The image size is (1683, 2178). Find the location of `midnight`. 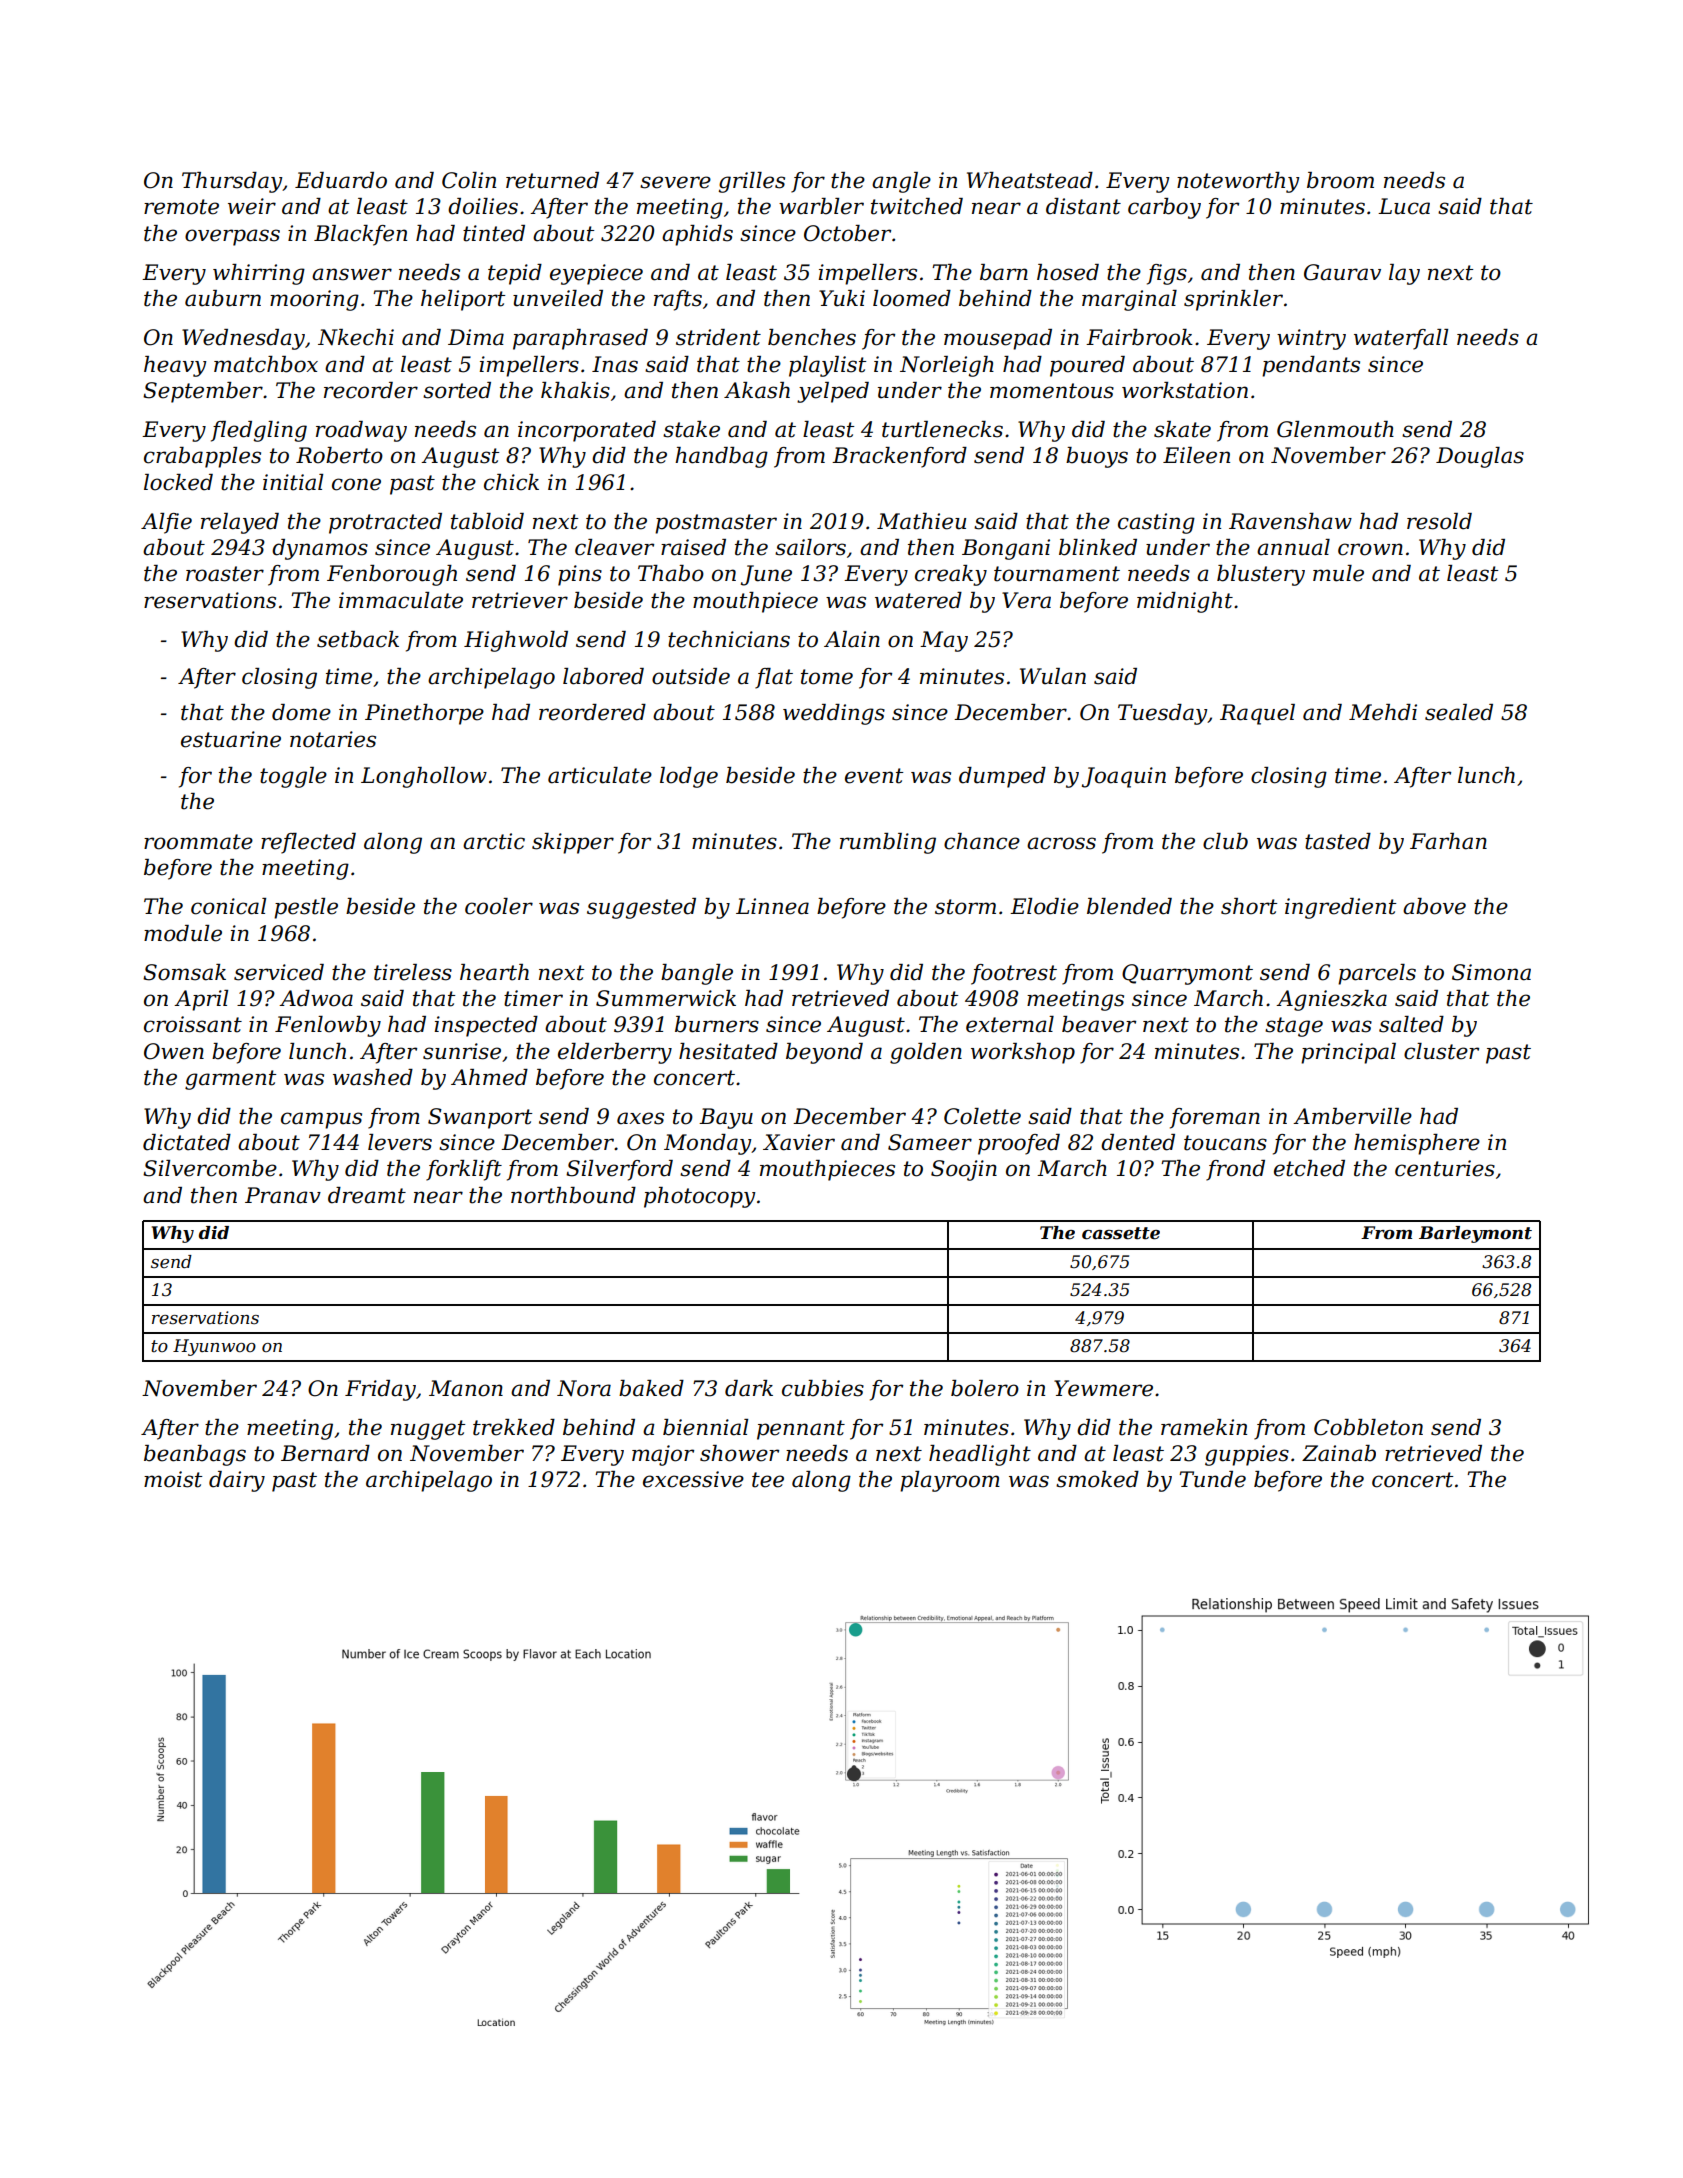

midnight is located at coordinates (1185, 602).
